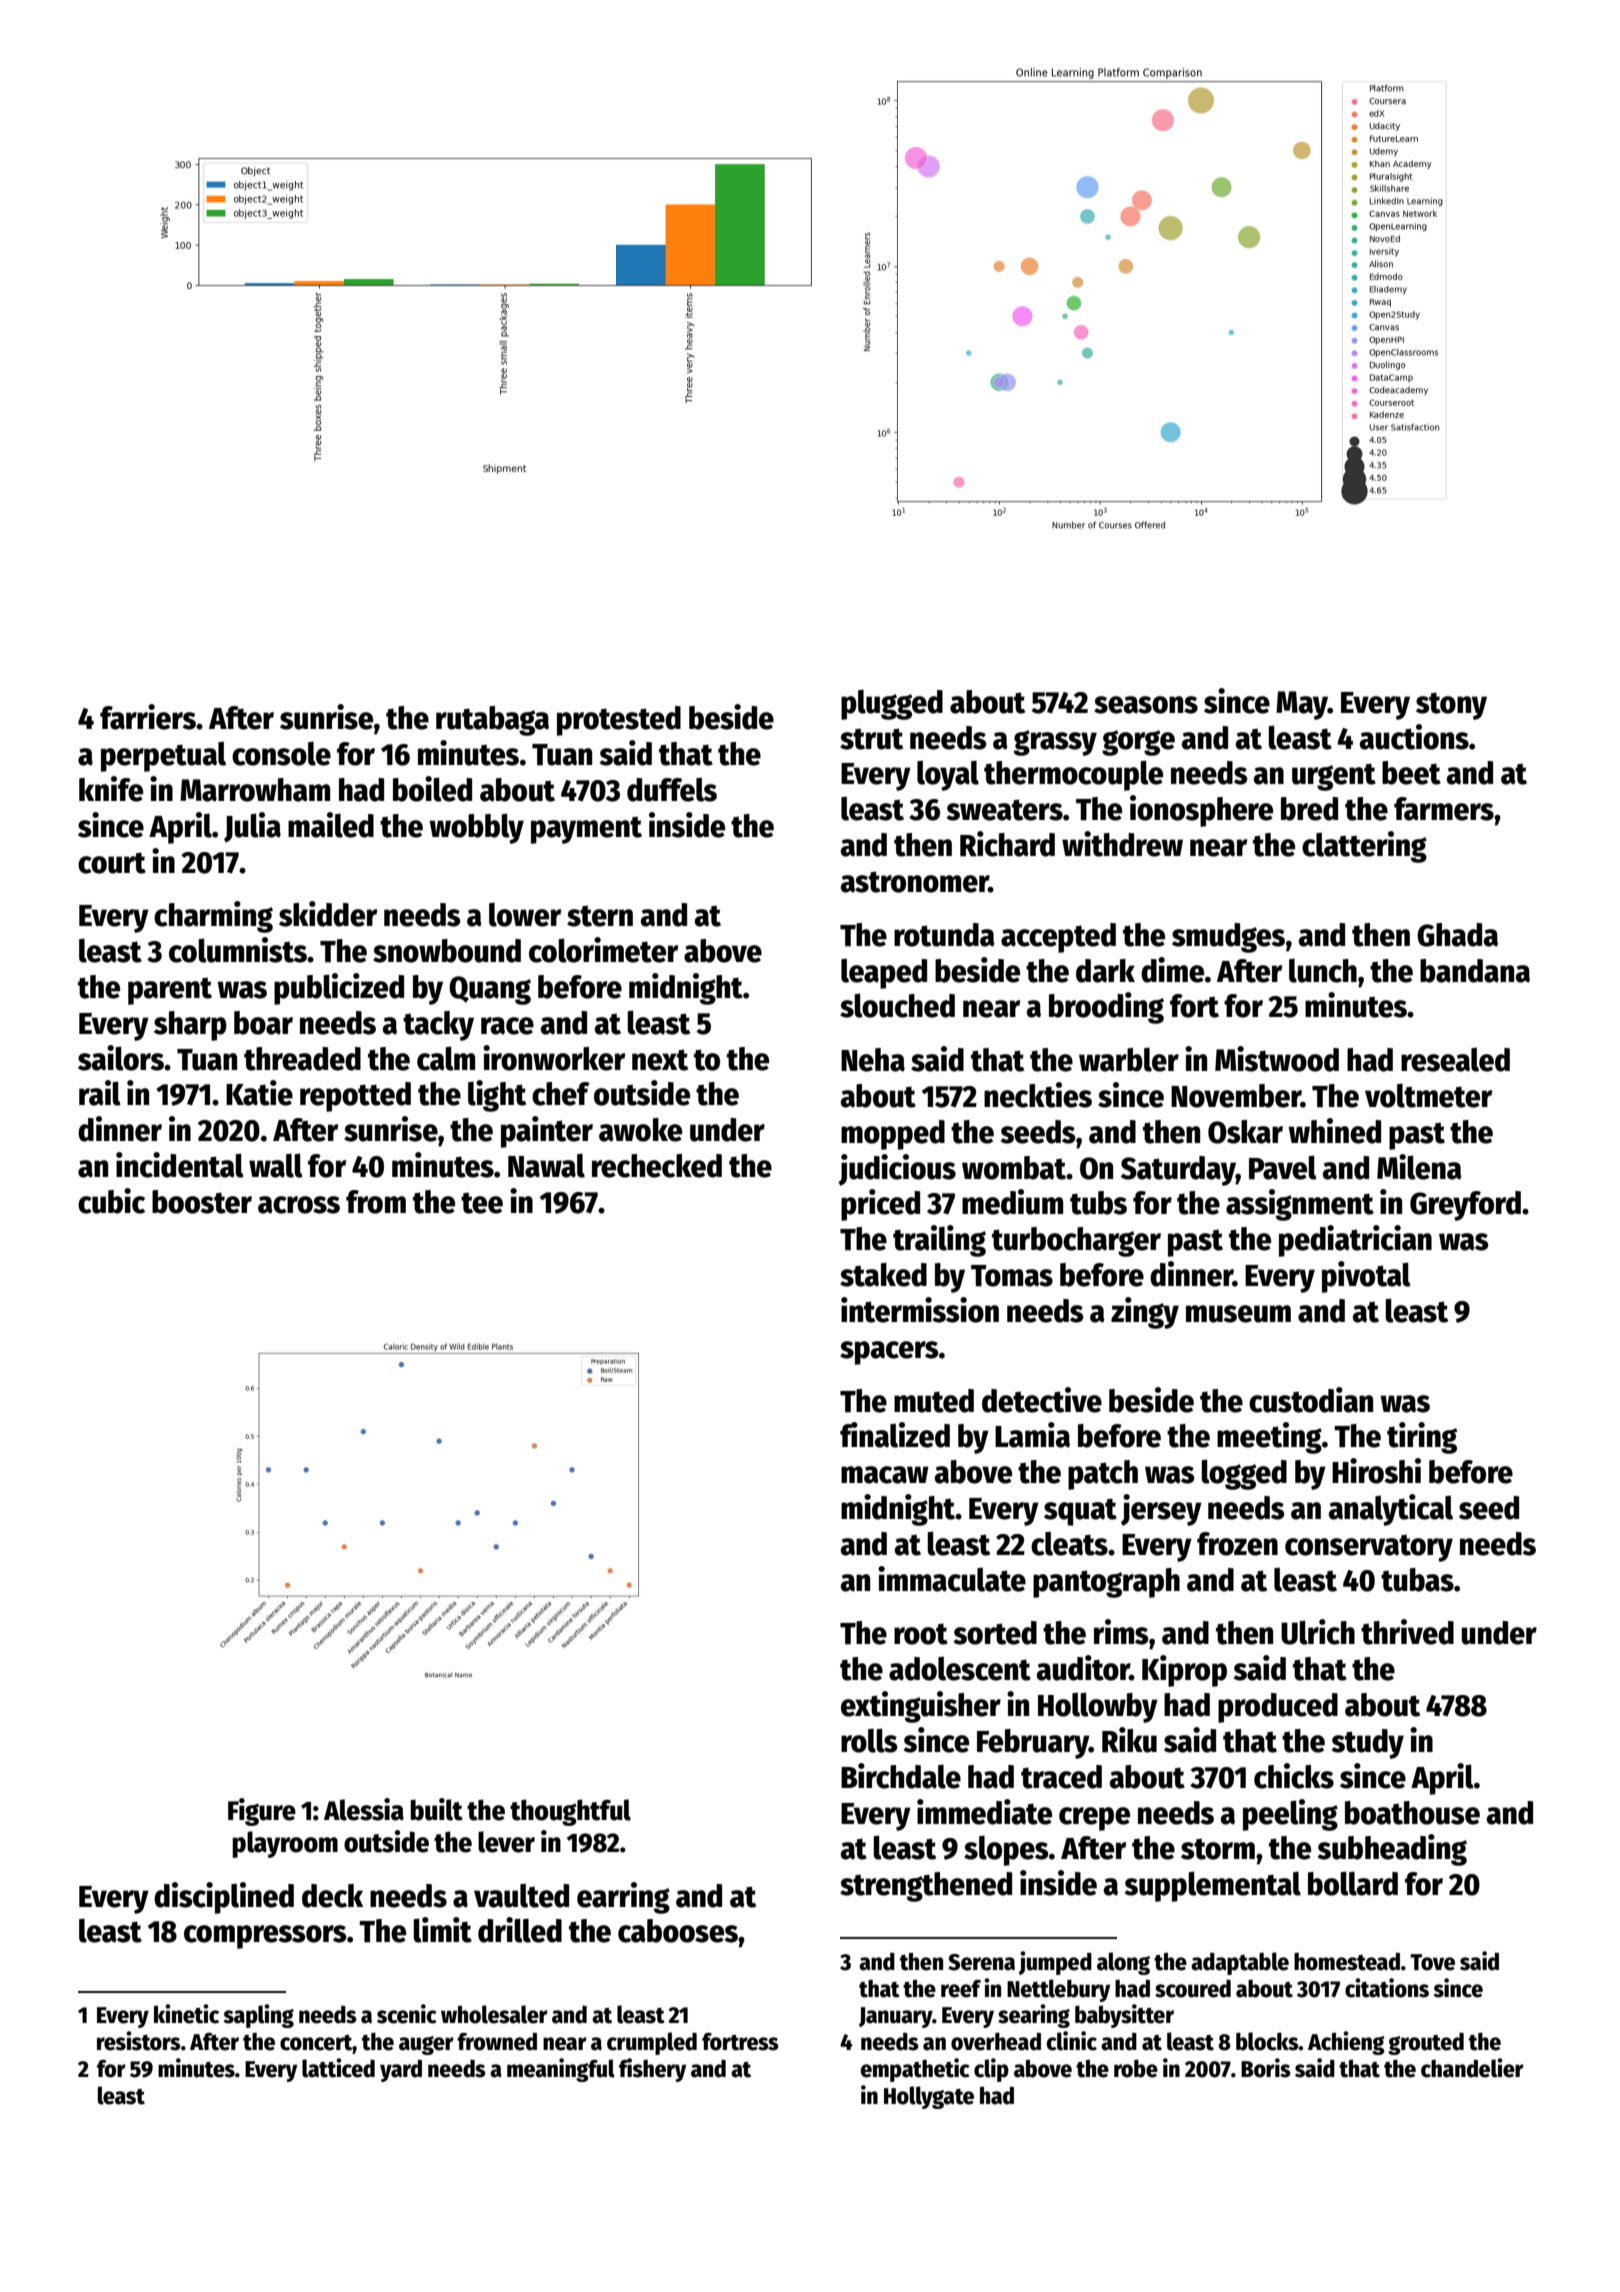  Describe the element at coordinates (1390, 1510) in the screenshot. I see `analytical` at that location.
